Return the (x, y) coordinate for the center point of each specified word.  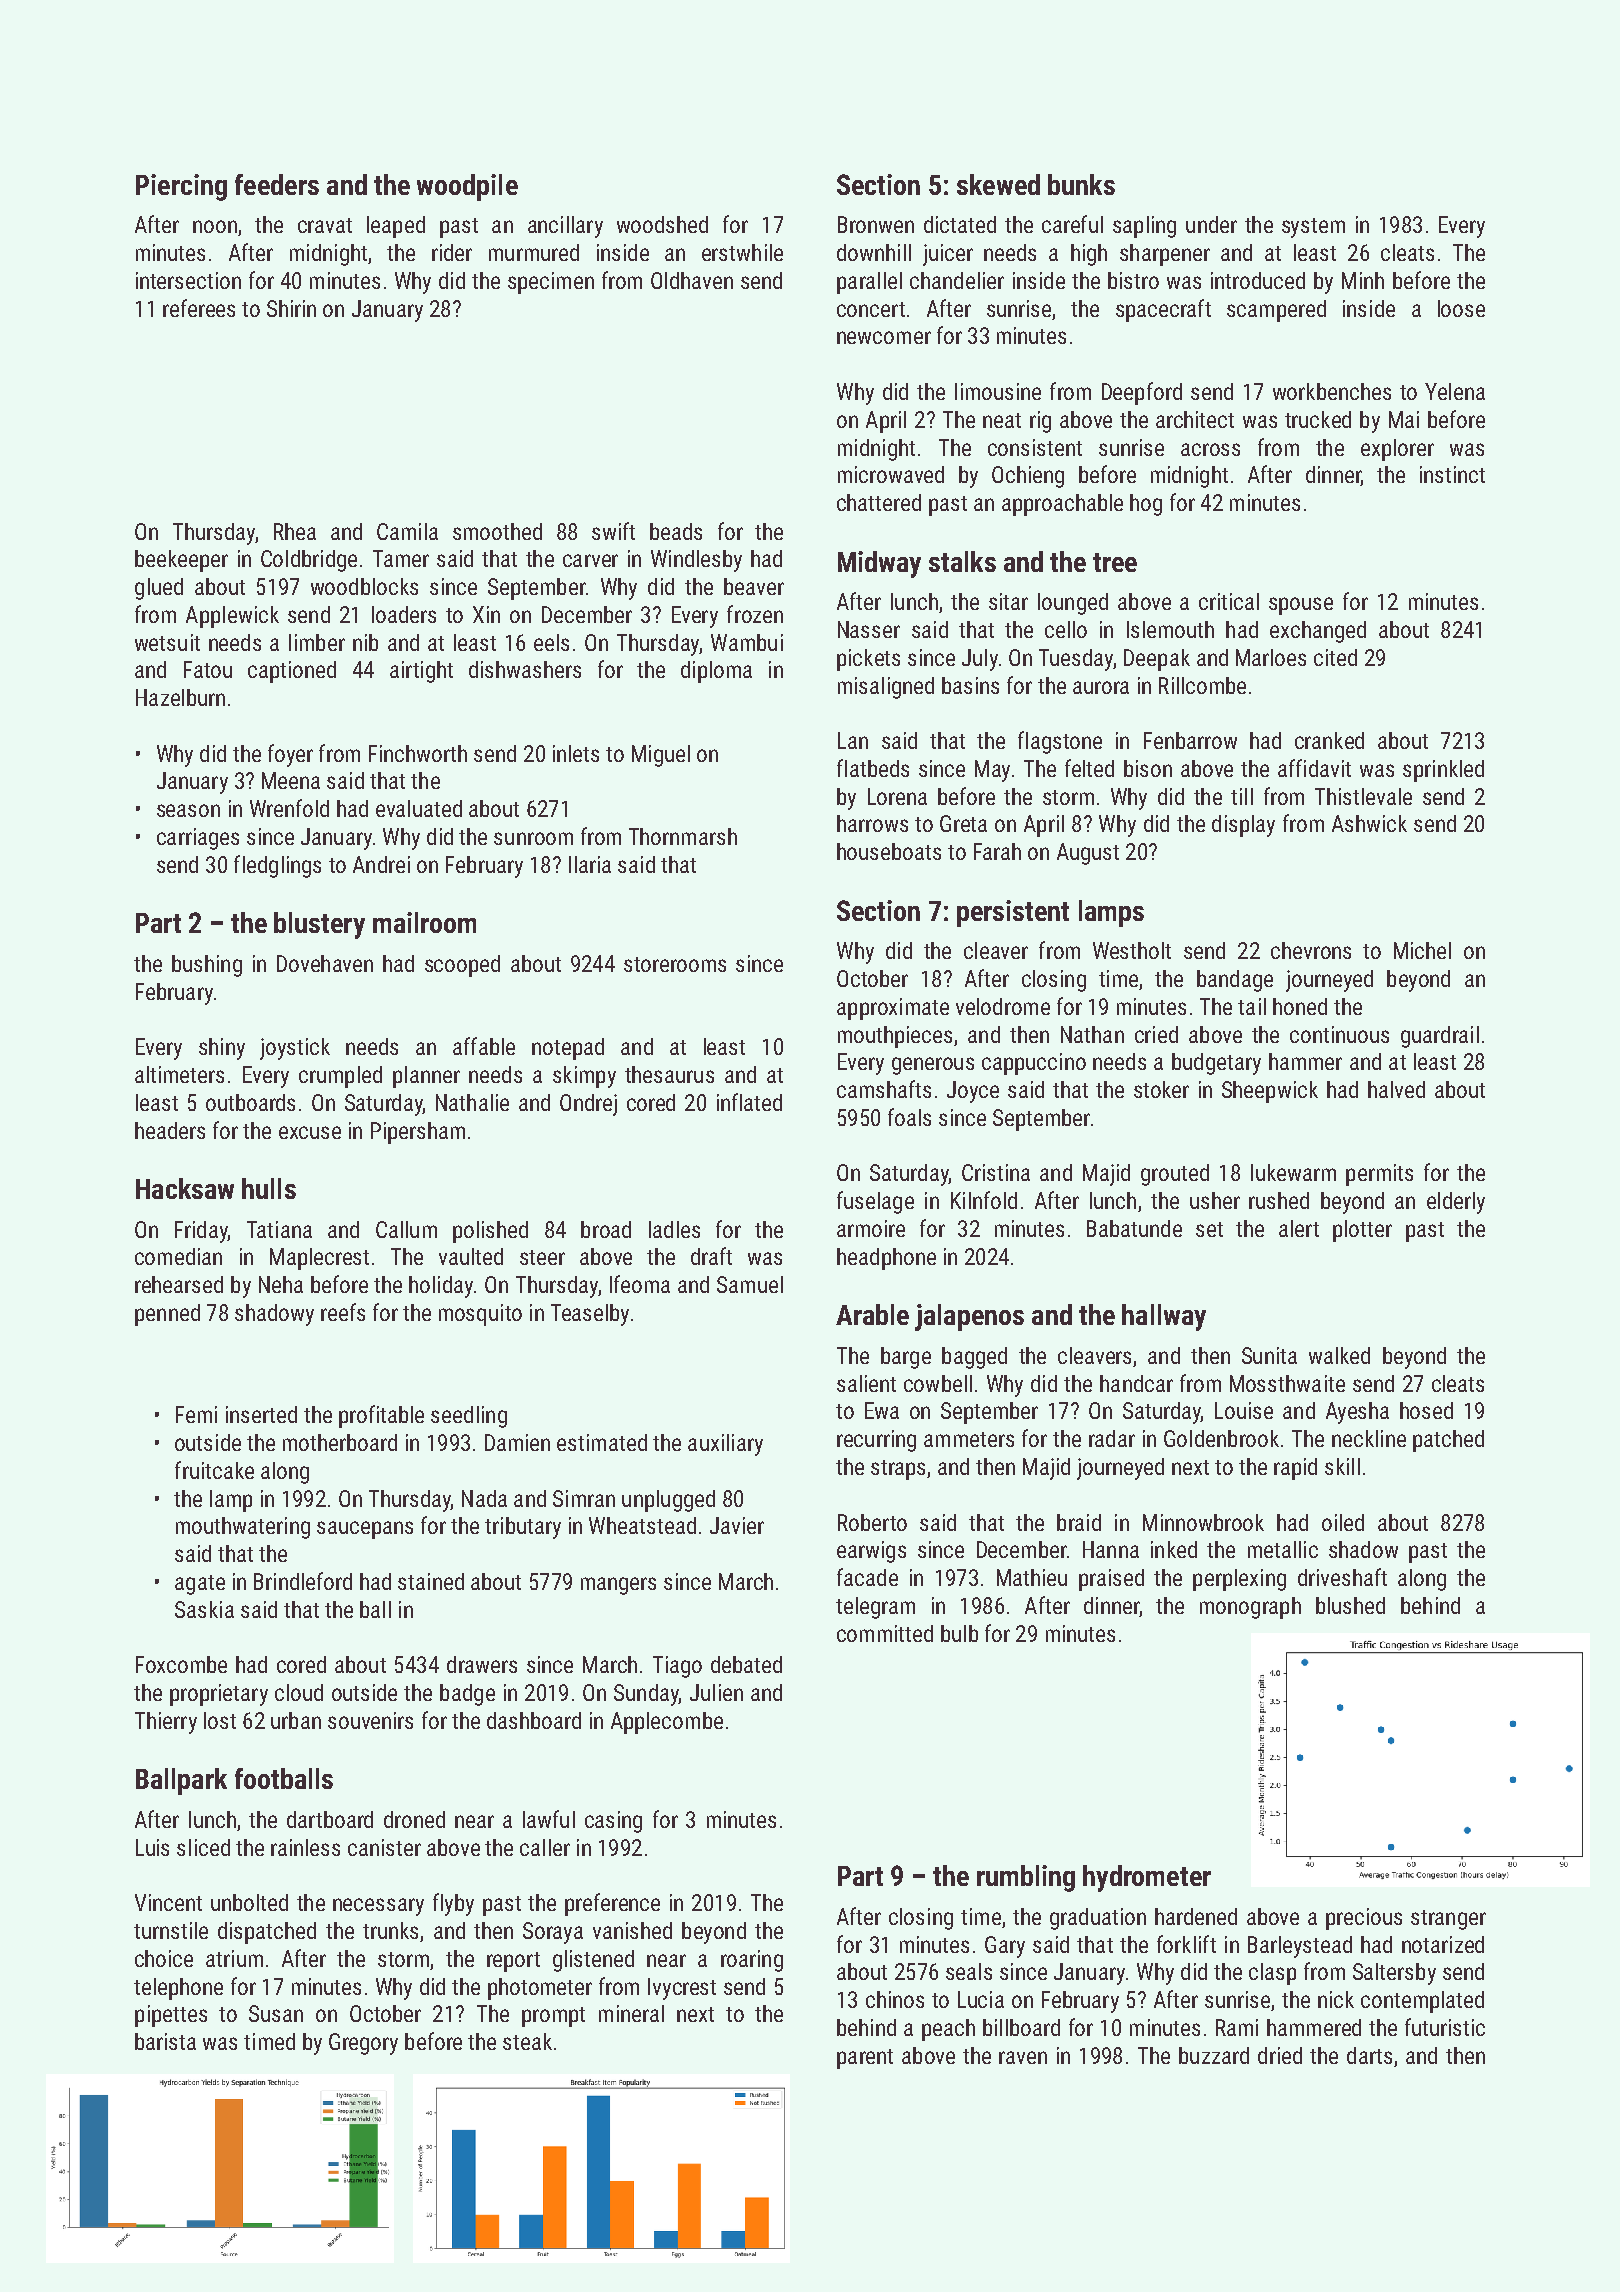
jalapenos (969, 1317)
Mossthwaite (1287, 1383)
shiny (222, 1049)
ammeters (969, 1439)
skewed (998, 184)
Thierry (166, 1723)
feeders (277, 184)
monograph (1250, 1608)
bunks (1081, 184)
